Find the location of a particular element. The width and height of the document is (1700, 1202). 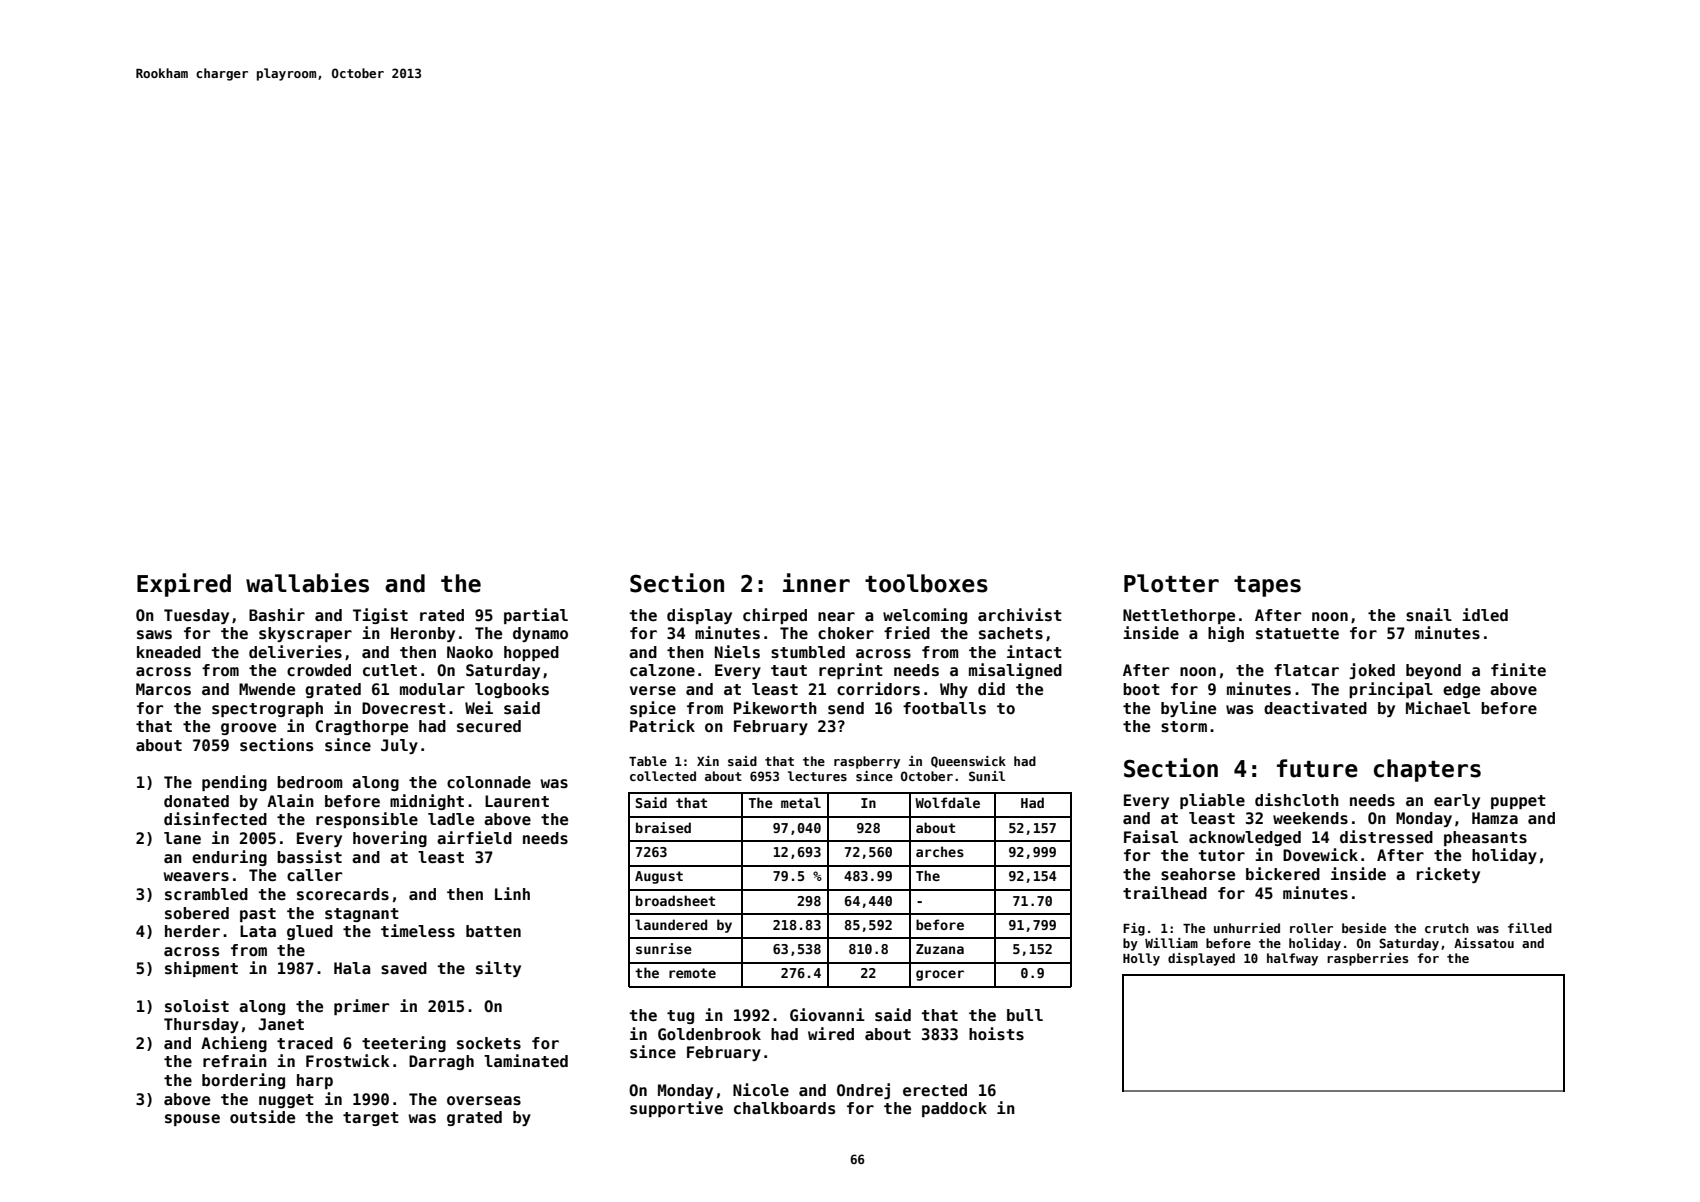

puppet is located at coordinates (1518, 802).
